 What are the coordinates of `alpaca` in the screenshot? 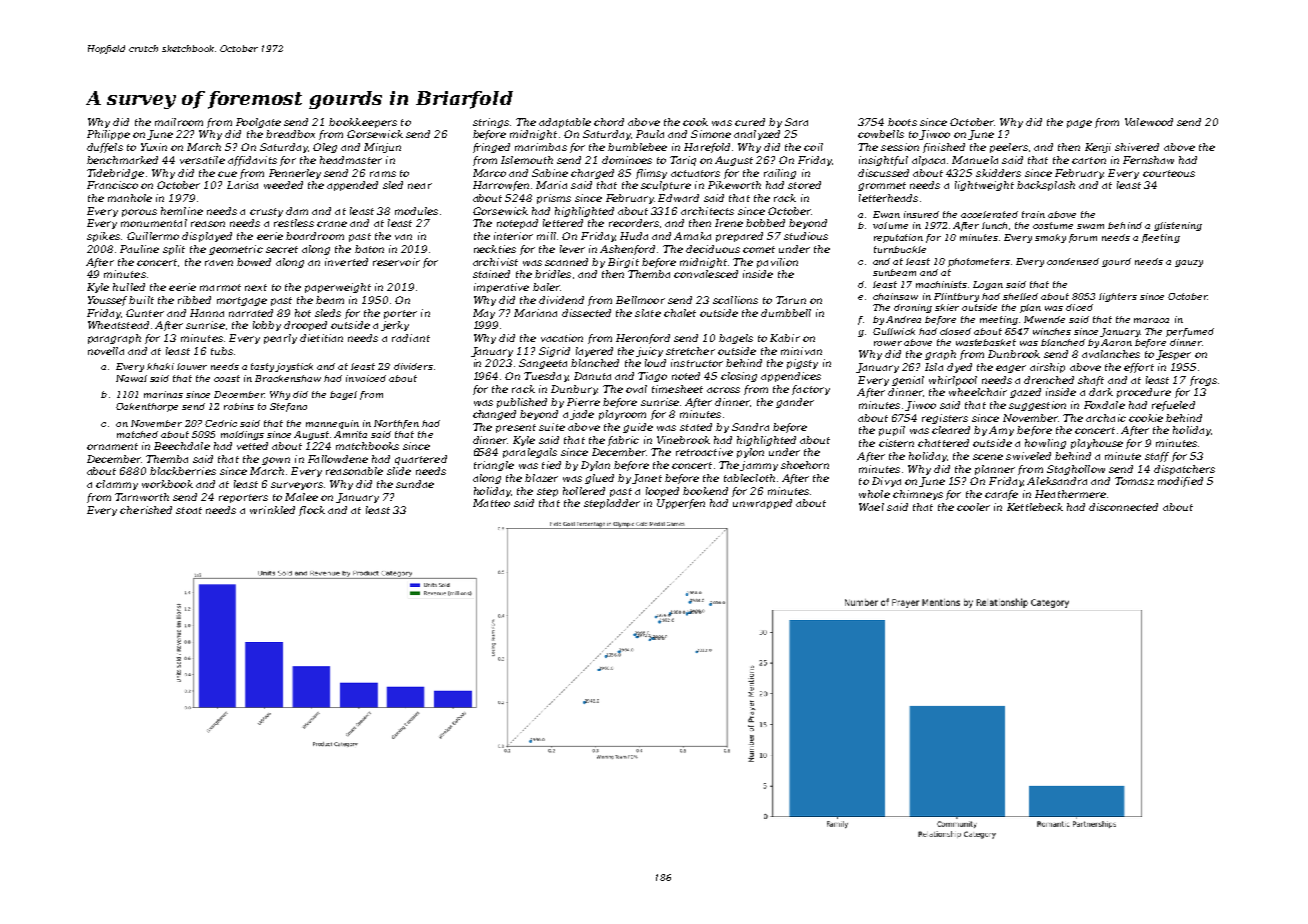 It's located at (928, 161).
